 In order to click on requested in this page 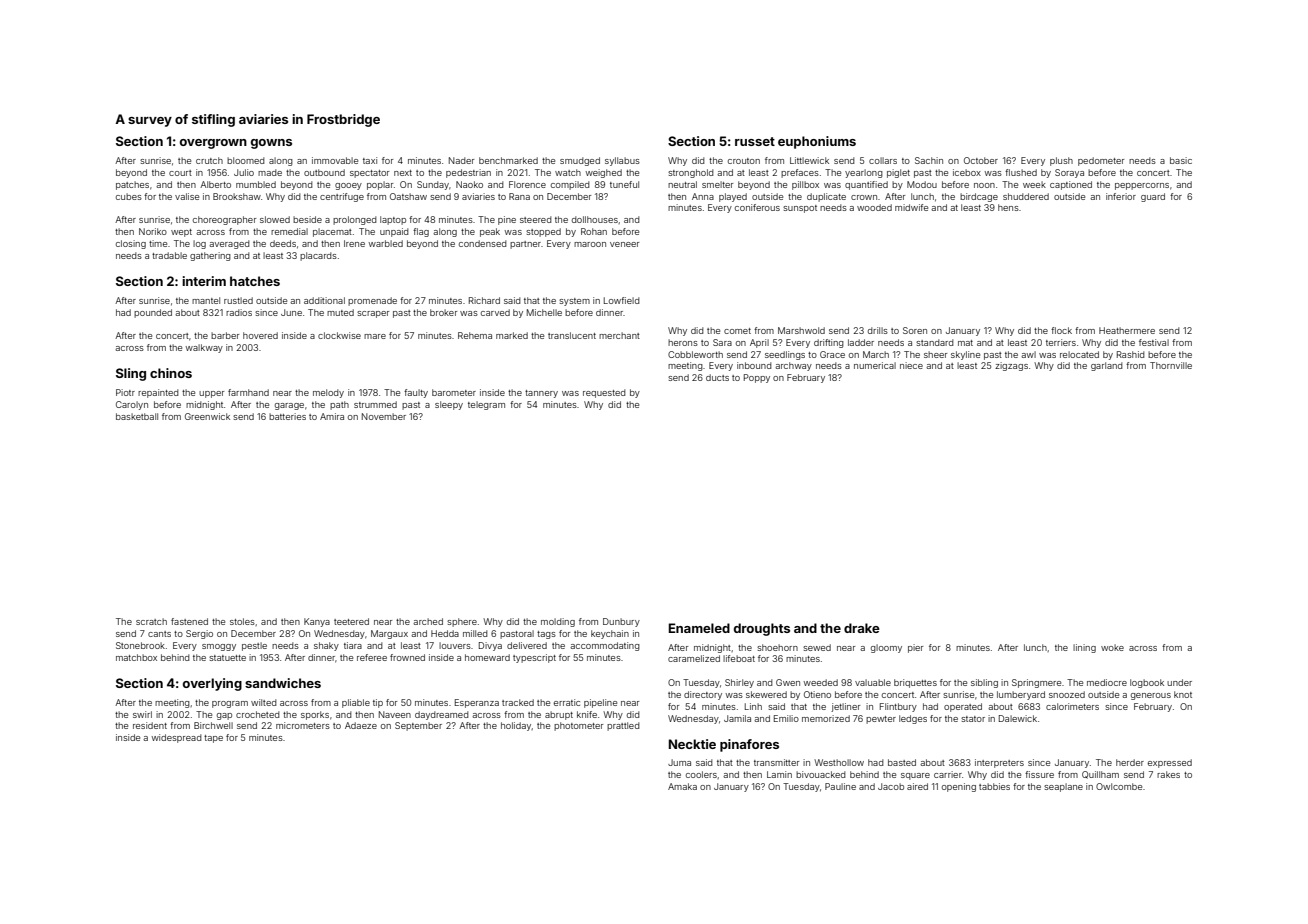, I will do `click(604, 393)`.
